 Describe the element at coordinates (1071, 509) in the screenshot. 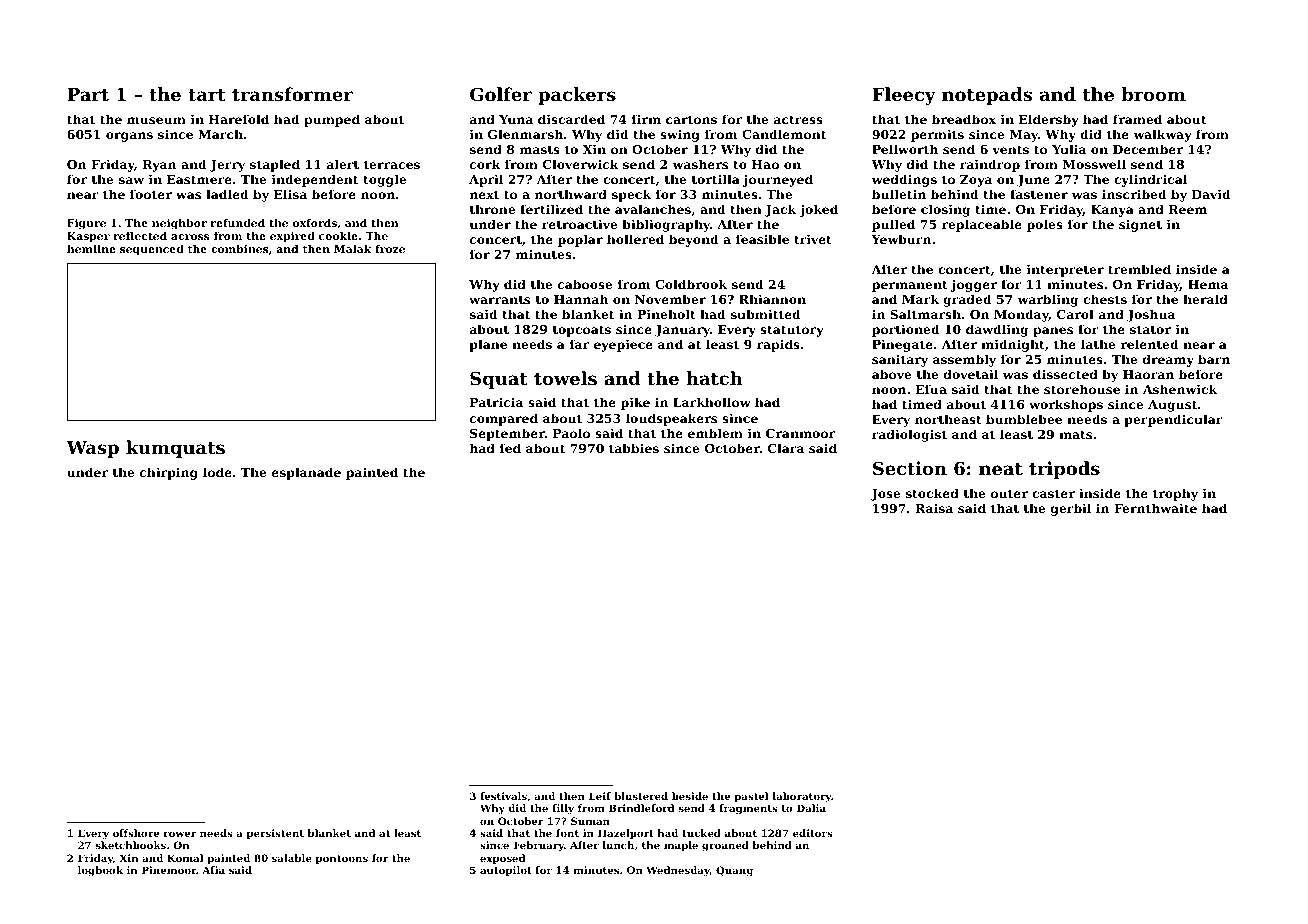

I see `gerbil` at that location.
